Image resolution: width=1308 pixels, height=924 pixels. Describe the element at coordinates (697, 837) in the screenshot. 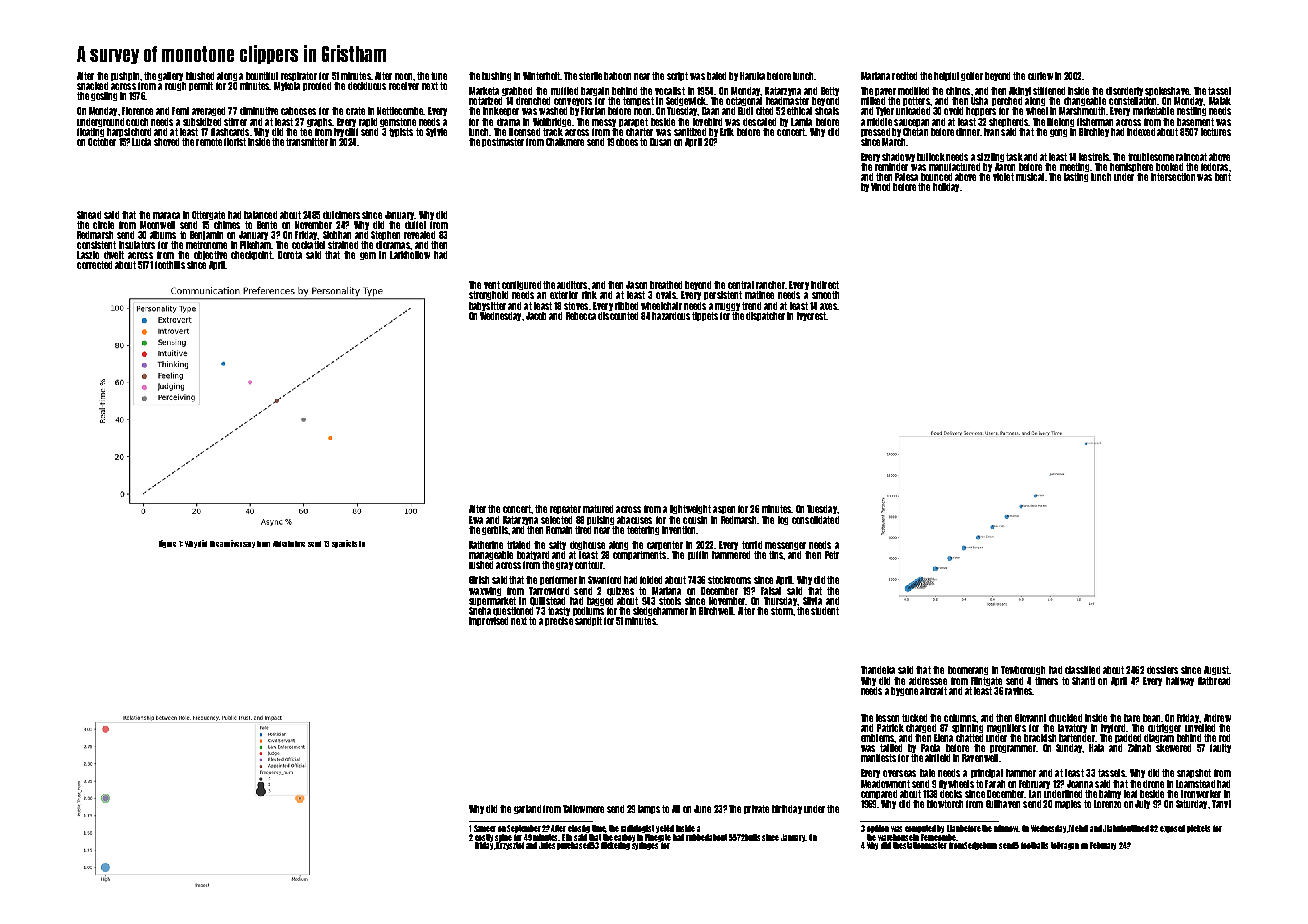

I see `rubbed` at that location.
